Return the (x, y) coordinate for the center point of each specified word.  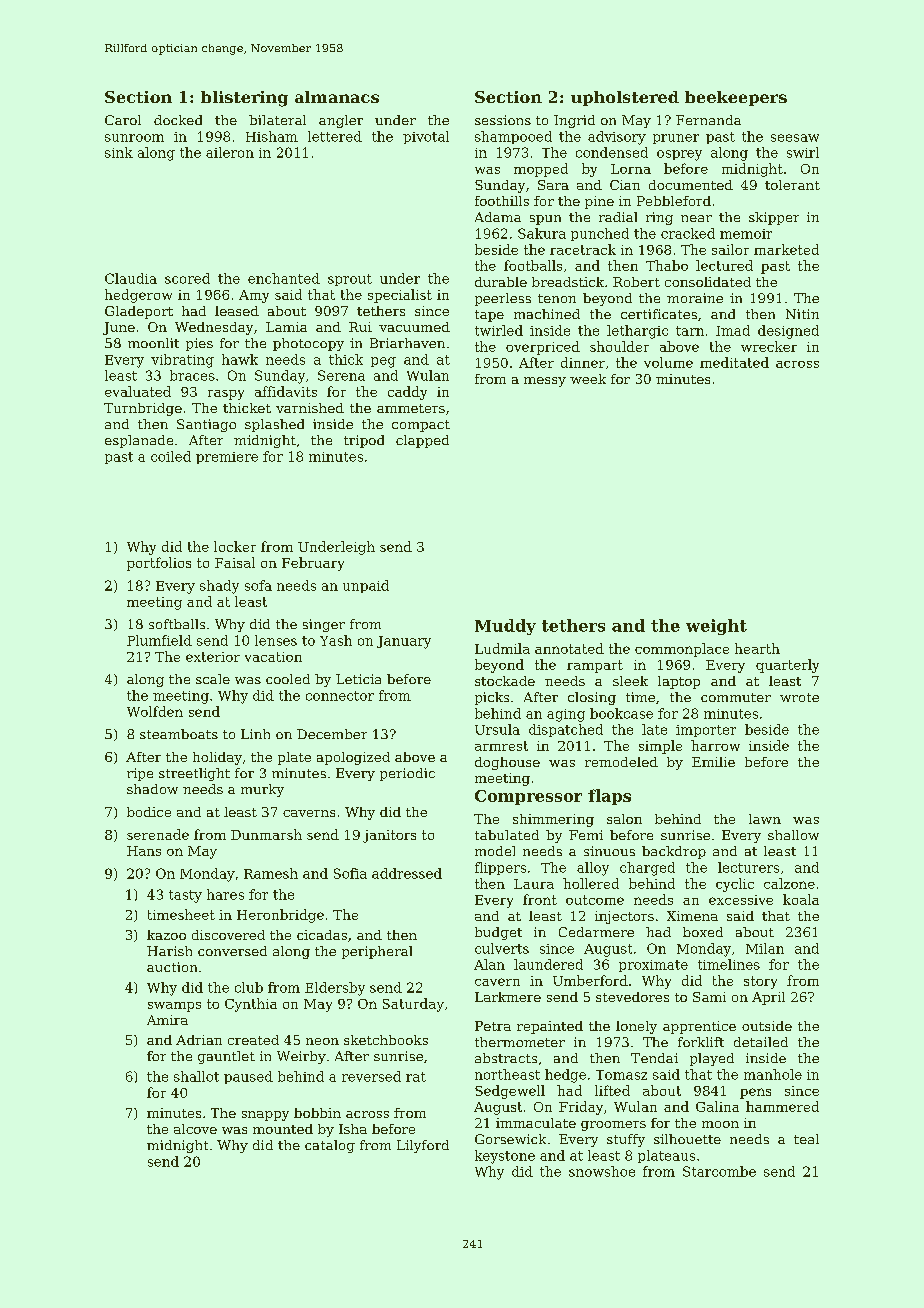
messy (545, 382)
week (588, 379)
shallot (196, 1076)
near (696, 218)
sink (119, 152)
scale (213, 679)
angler (341, 121)
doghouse (507, 763)
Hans (144, 851)
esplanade (139, 441)
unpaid (366, 586)
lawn (765, 819)
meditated (734, 362)
